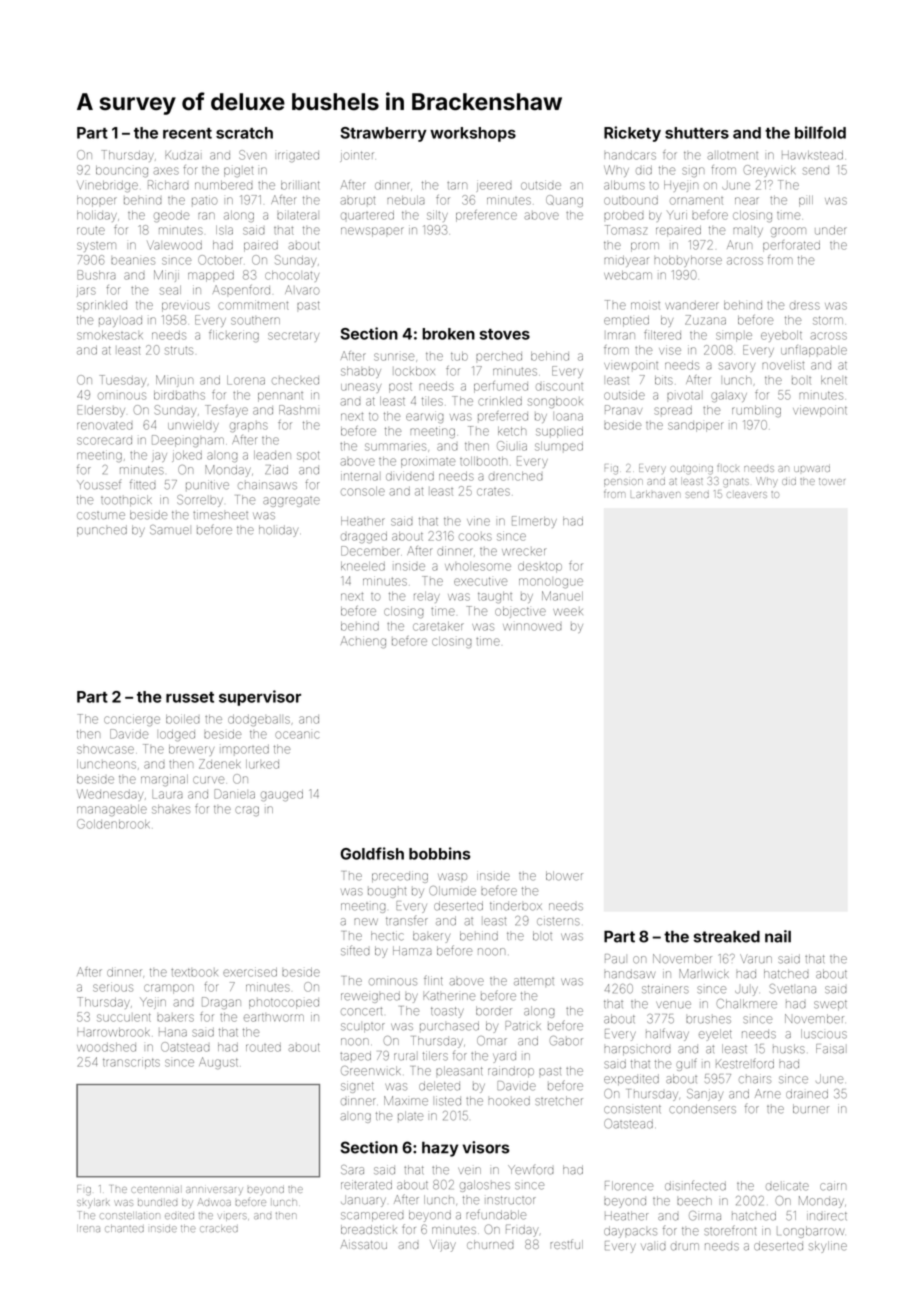  Describe the element at coordinates (113, 988) in the screenshot. I see `serious` at that location.
